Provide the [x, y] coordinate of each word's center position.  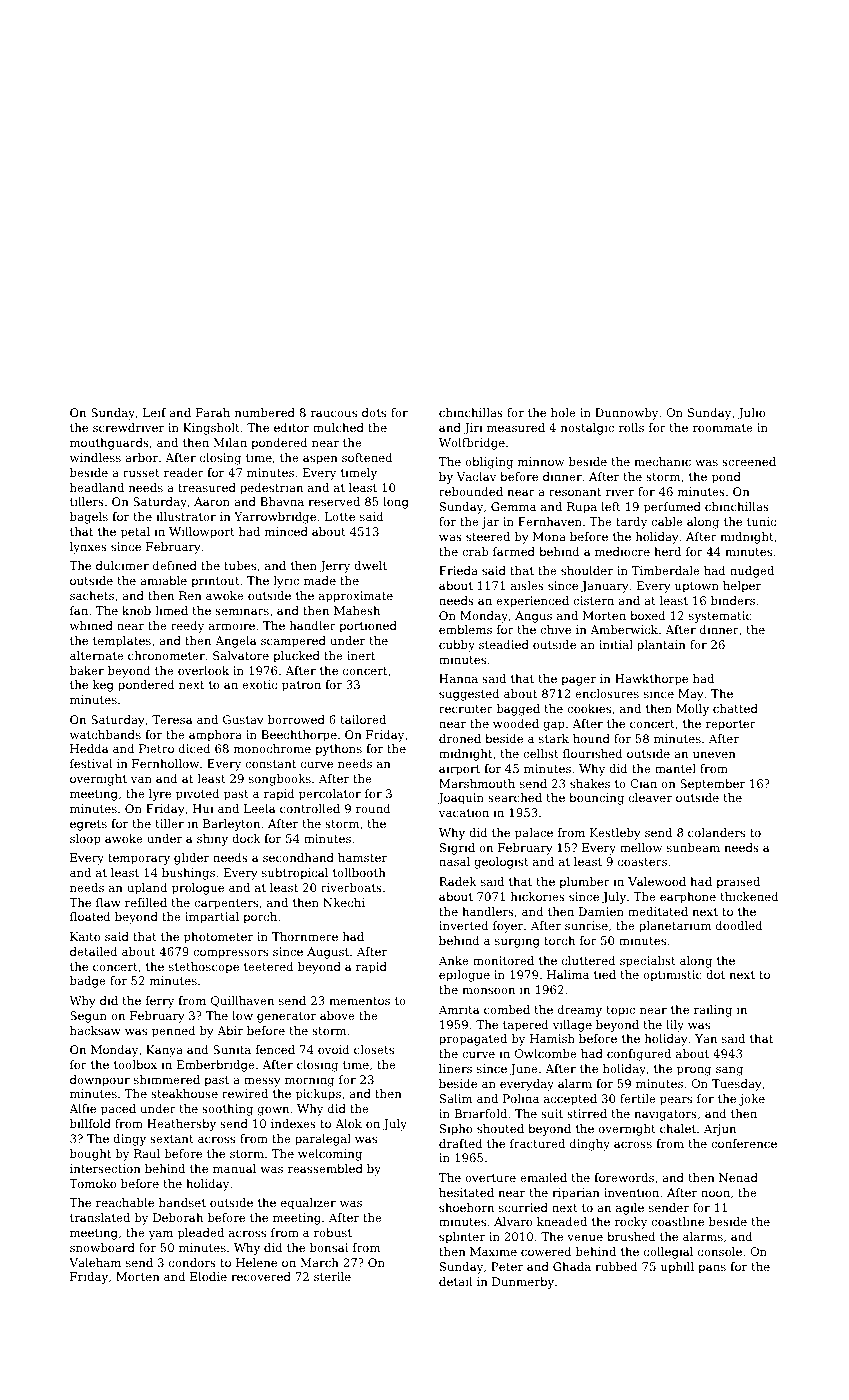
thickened [749, 896]
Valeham [95, 1262]
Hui [203, 808]
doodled [739, 925]
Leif [154, 412]
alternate [97, 655]
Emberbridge [216, 1066]
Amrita [459, 1009]
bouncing [596, 799]
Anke [454, 960]
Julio [751, 414]
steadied [504, 644]
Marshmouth [477, 783]
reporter [731, 725]
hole [563, 412]
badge [88, 982]
